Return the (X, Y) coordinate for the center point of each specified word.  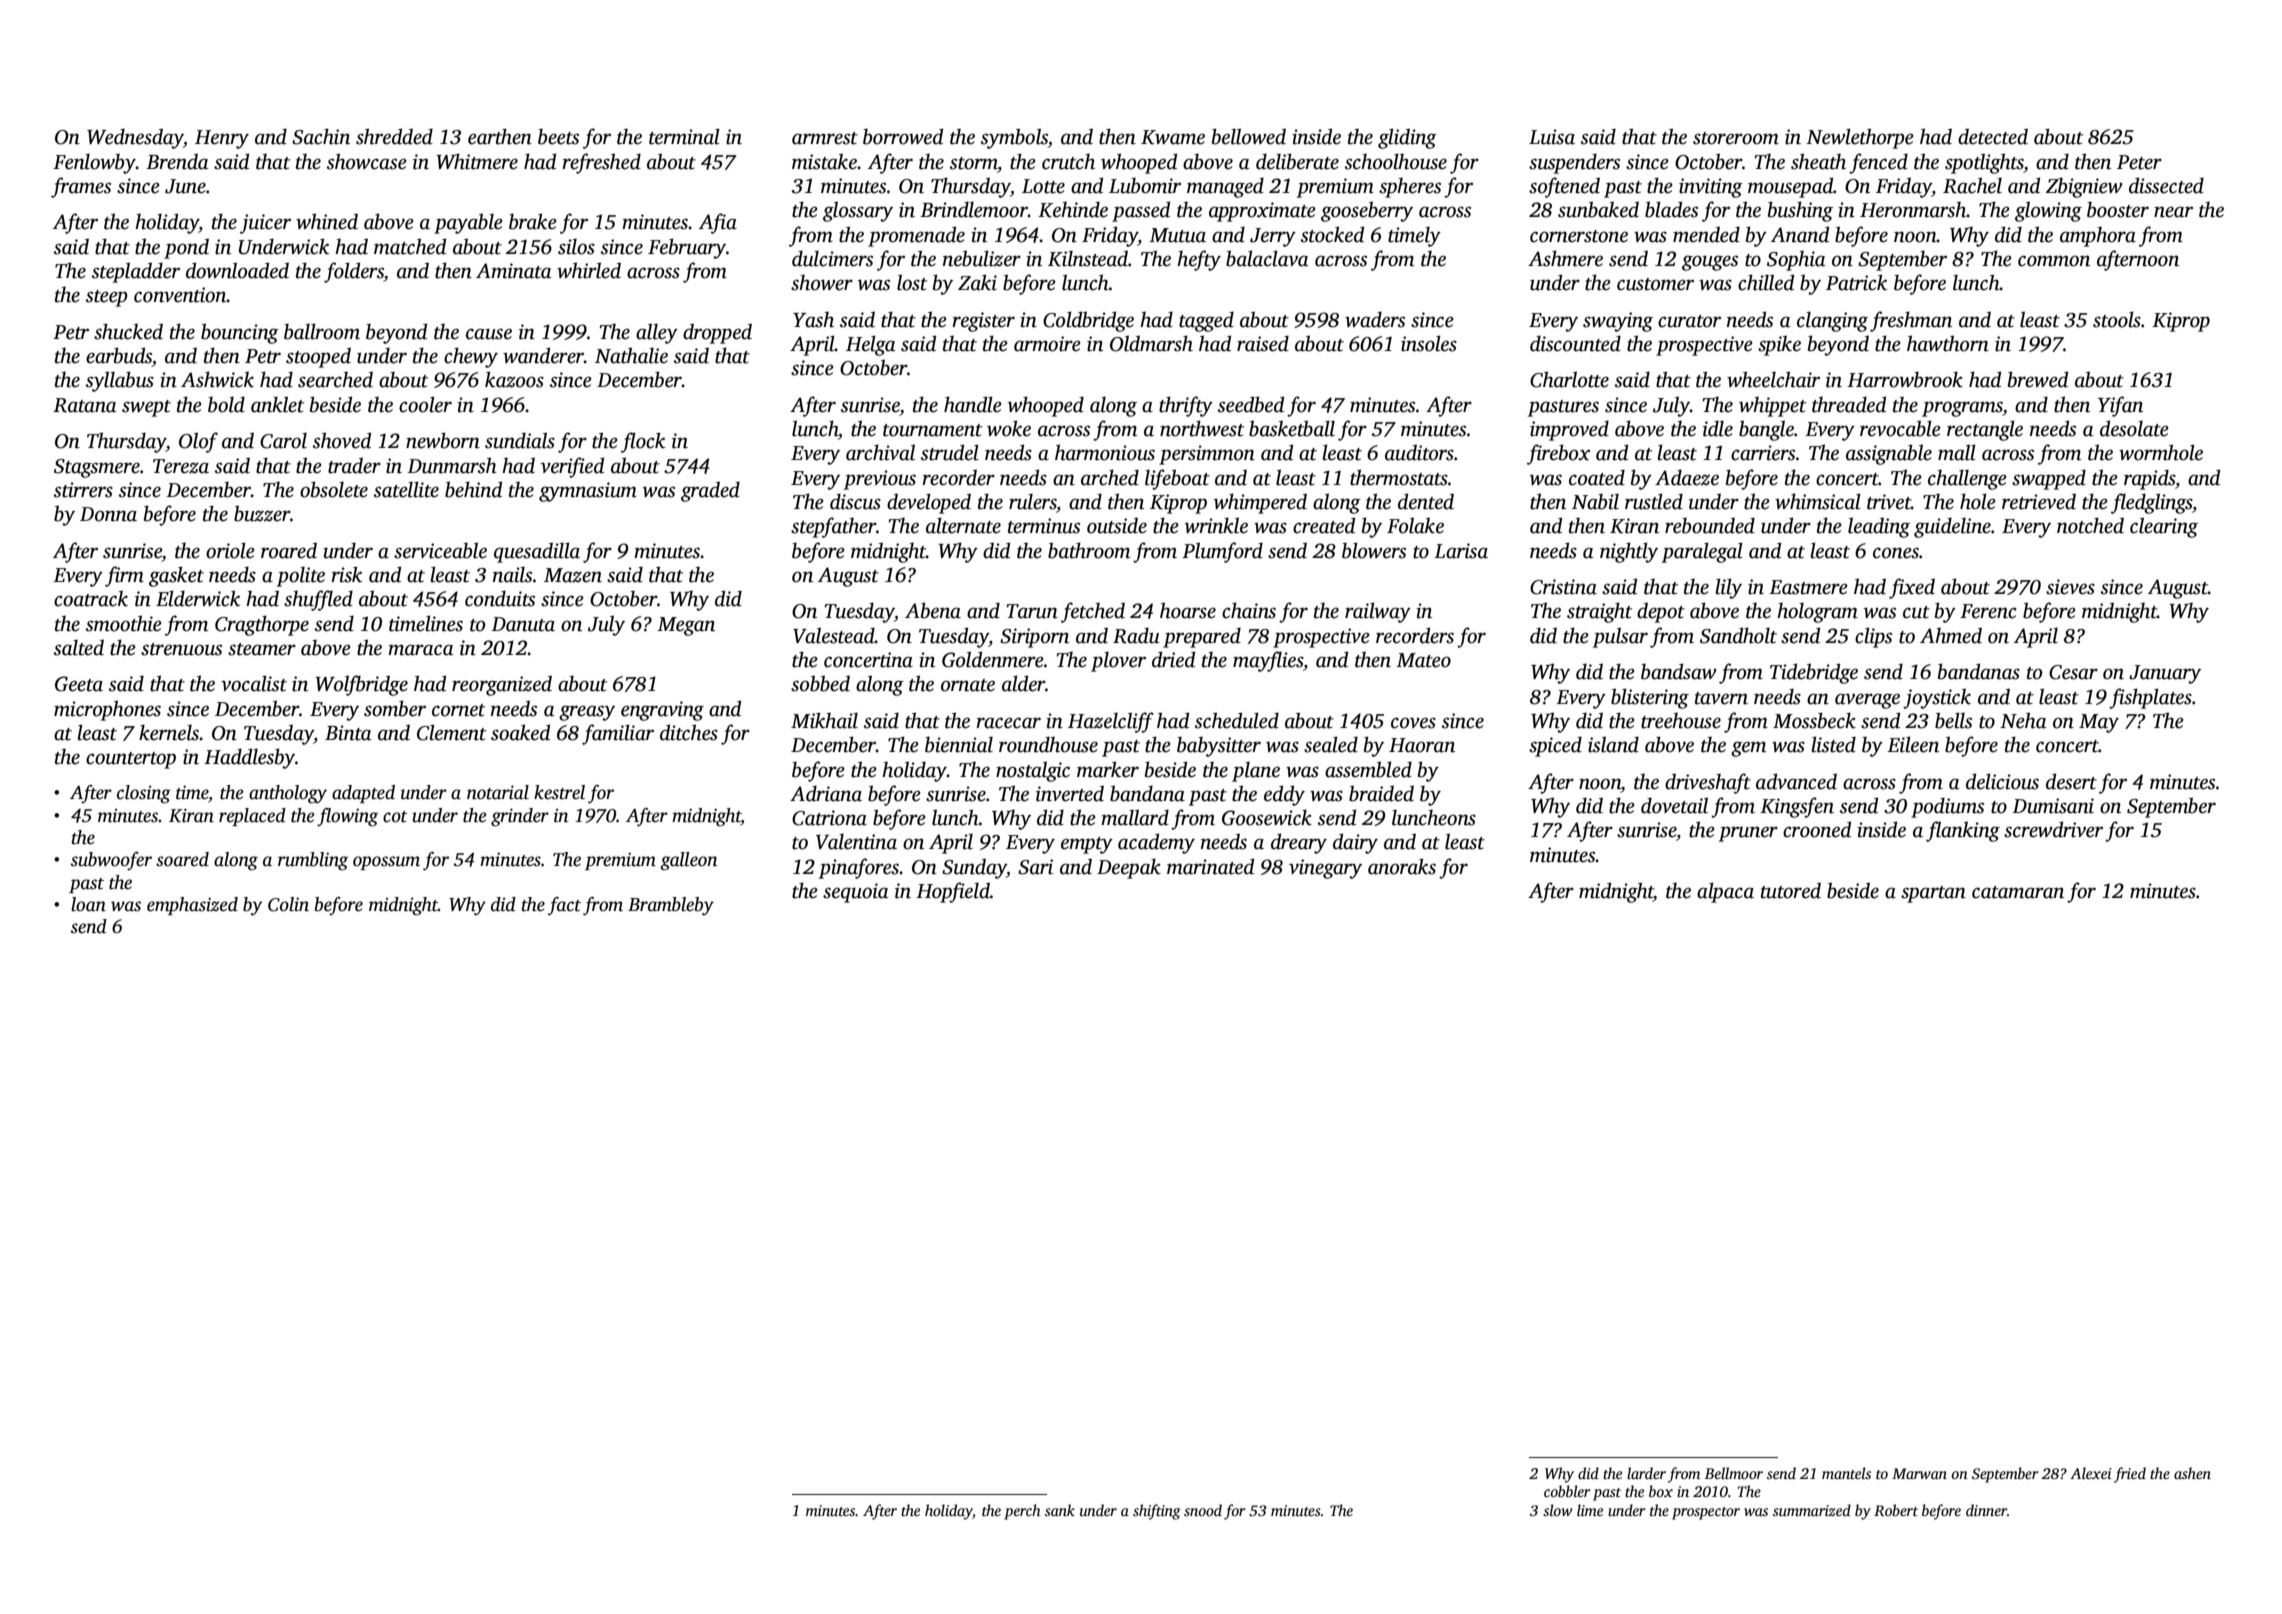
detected (1993, 136)
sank (1060, 1510)
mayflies (1268, 661)
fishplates (2150, 698)
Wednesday (135, 138)
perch (1022, 1512)
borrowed (903, 136)
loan (88, 904)
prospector (1706, 1513)
